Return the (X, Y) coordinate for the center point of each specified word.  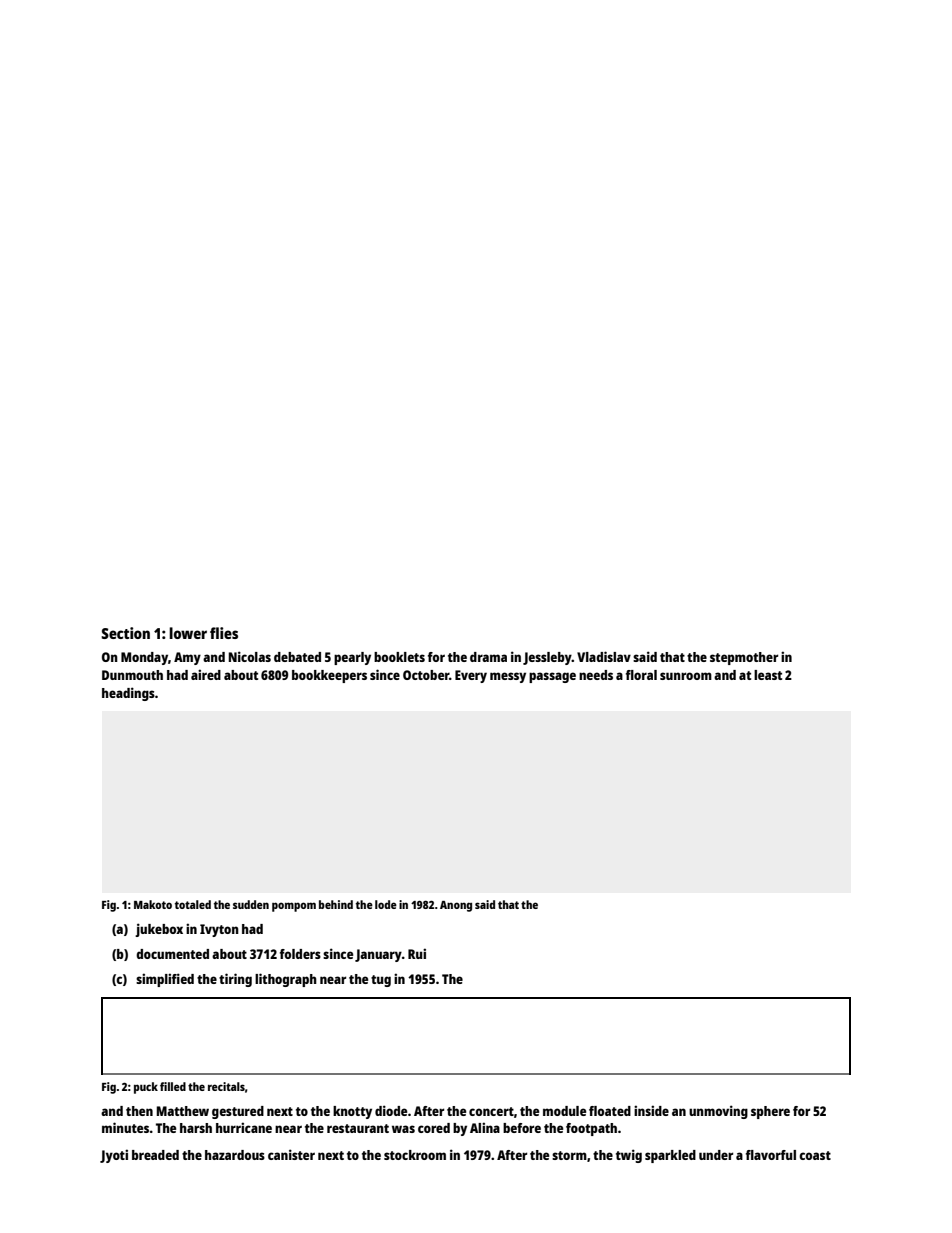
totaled (193, 904)
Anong (456, 906)
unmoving (718, 1112)
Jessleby (547, 658)
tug (381, 981)
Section (125, 633)
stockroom (415, 1155)
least (768, 675)
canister (291, 1154)
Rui (417, 953)
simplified (165, 980)
